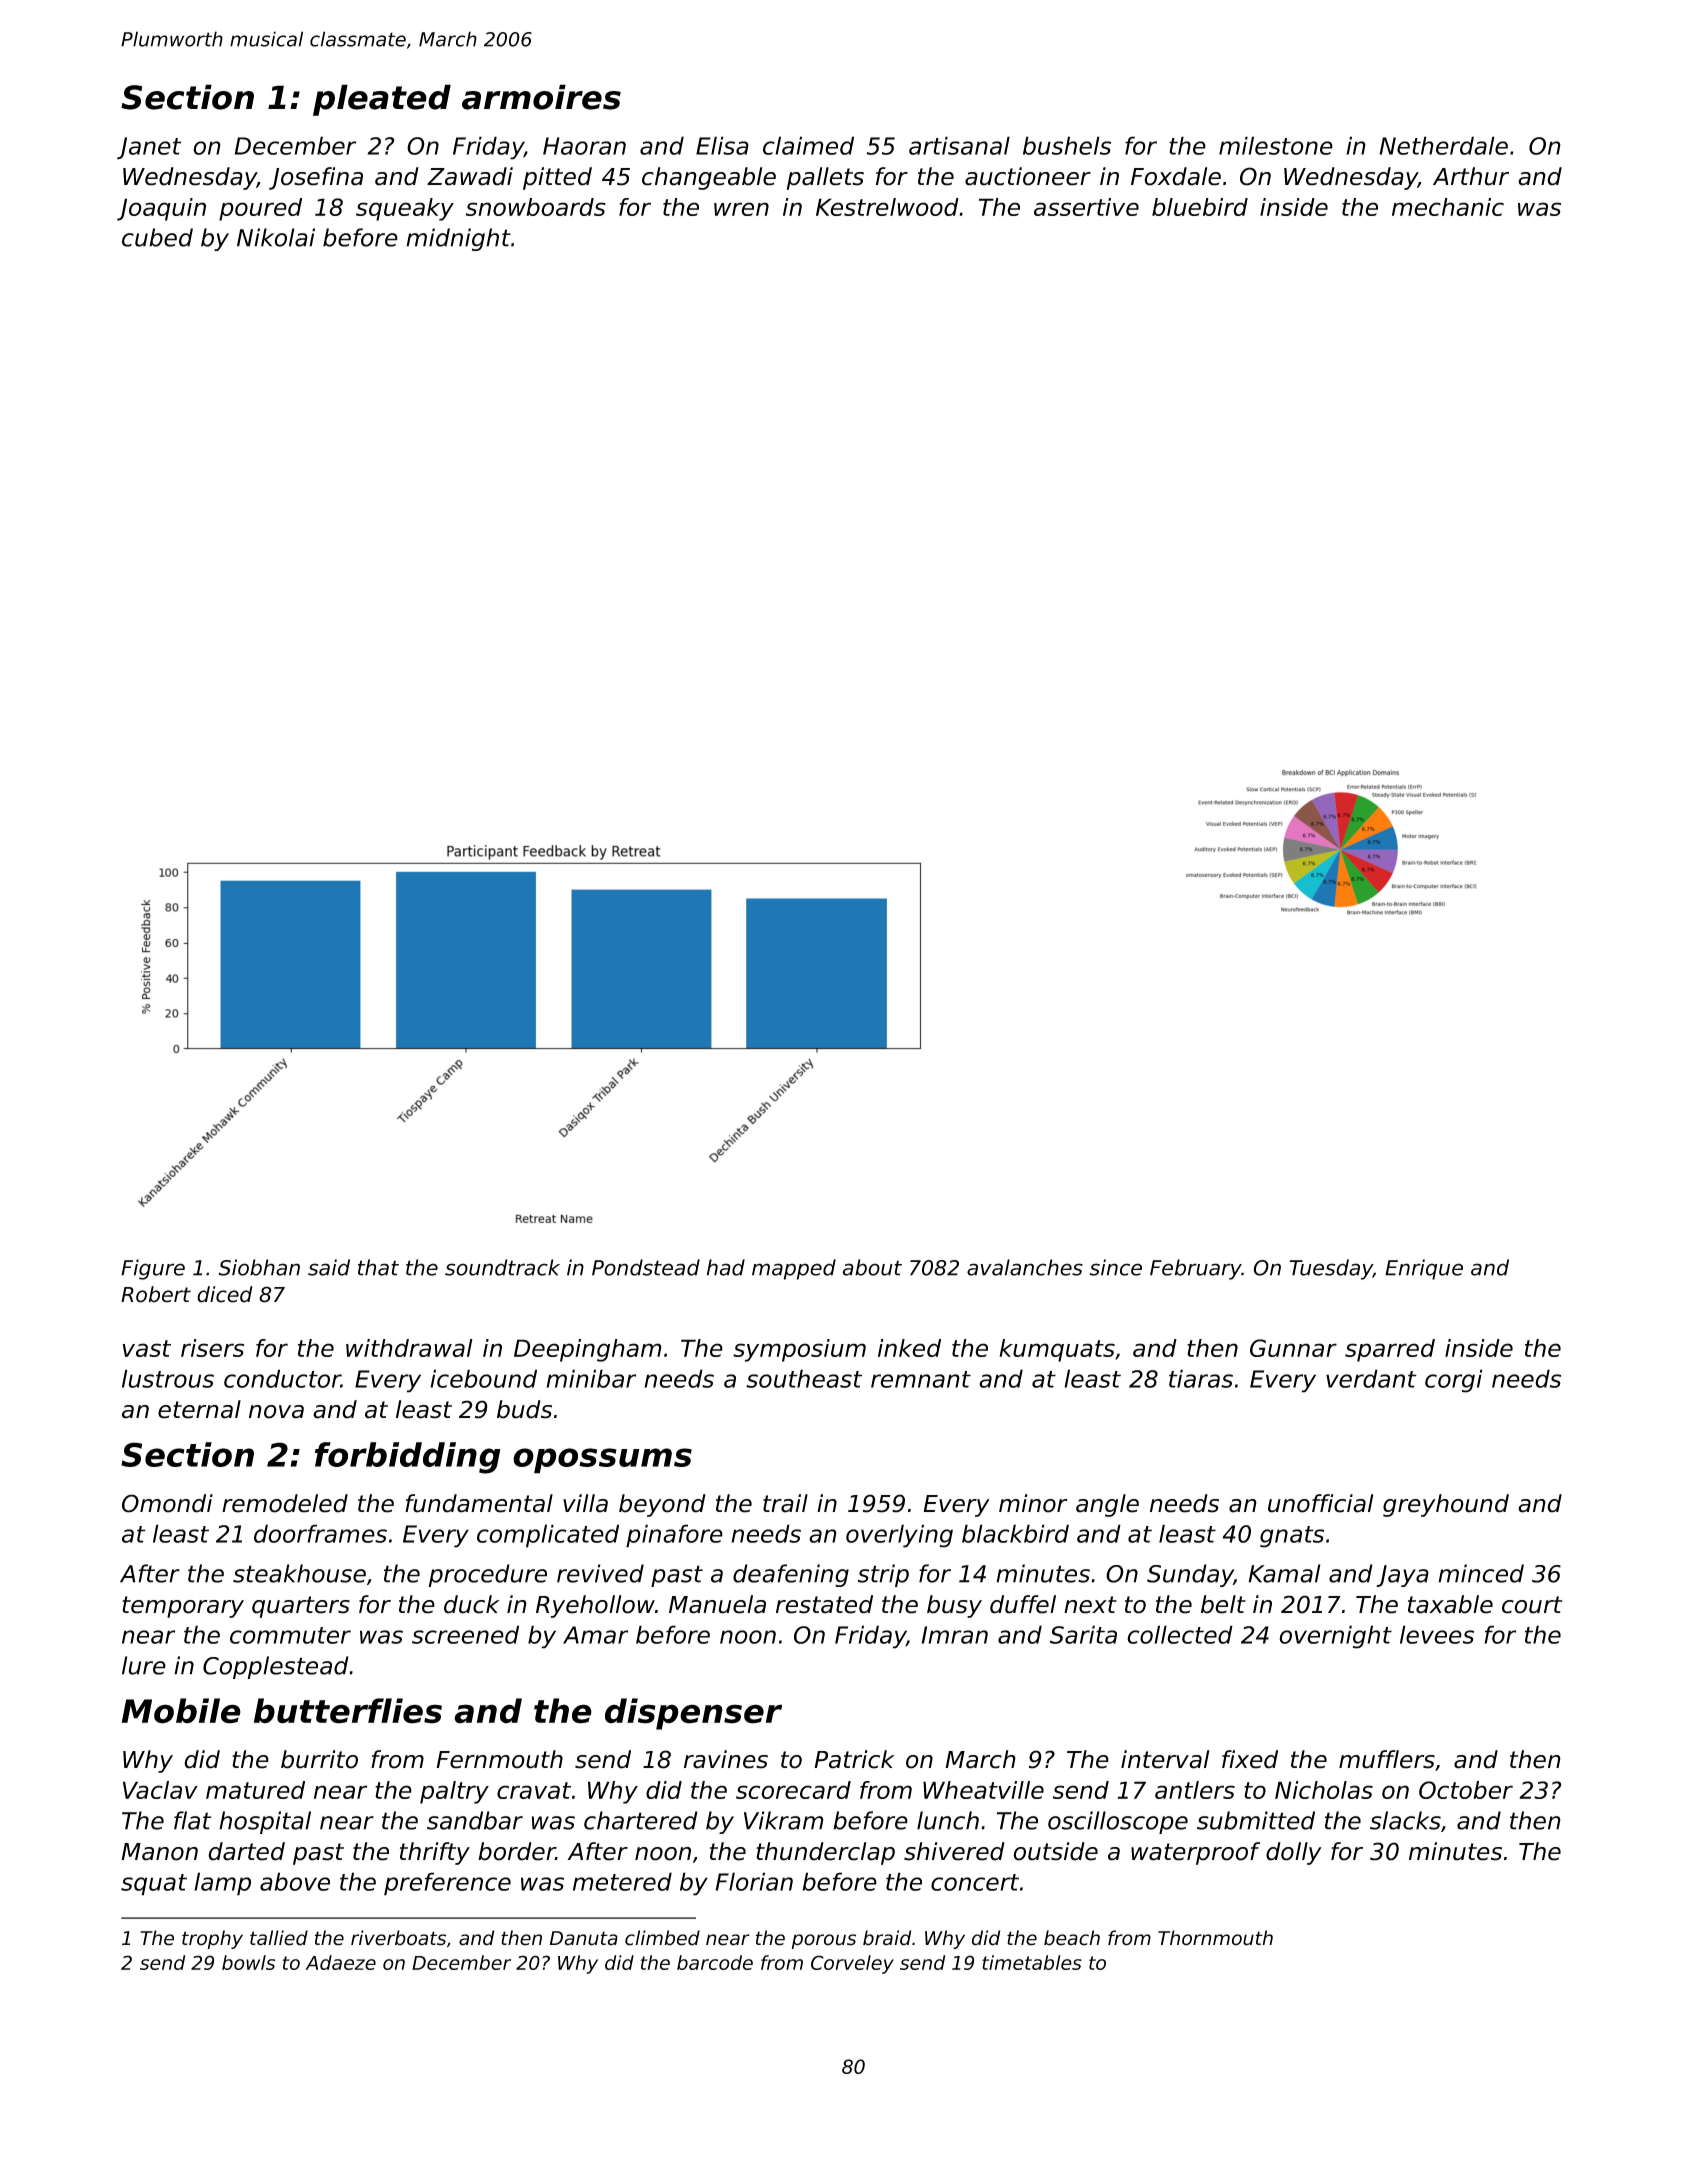 The width and height of the document is (1683, 2178). Describe the element at coordinates (1025, 1267) in the document. I see `avalanches` at that location.
